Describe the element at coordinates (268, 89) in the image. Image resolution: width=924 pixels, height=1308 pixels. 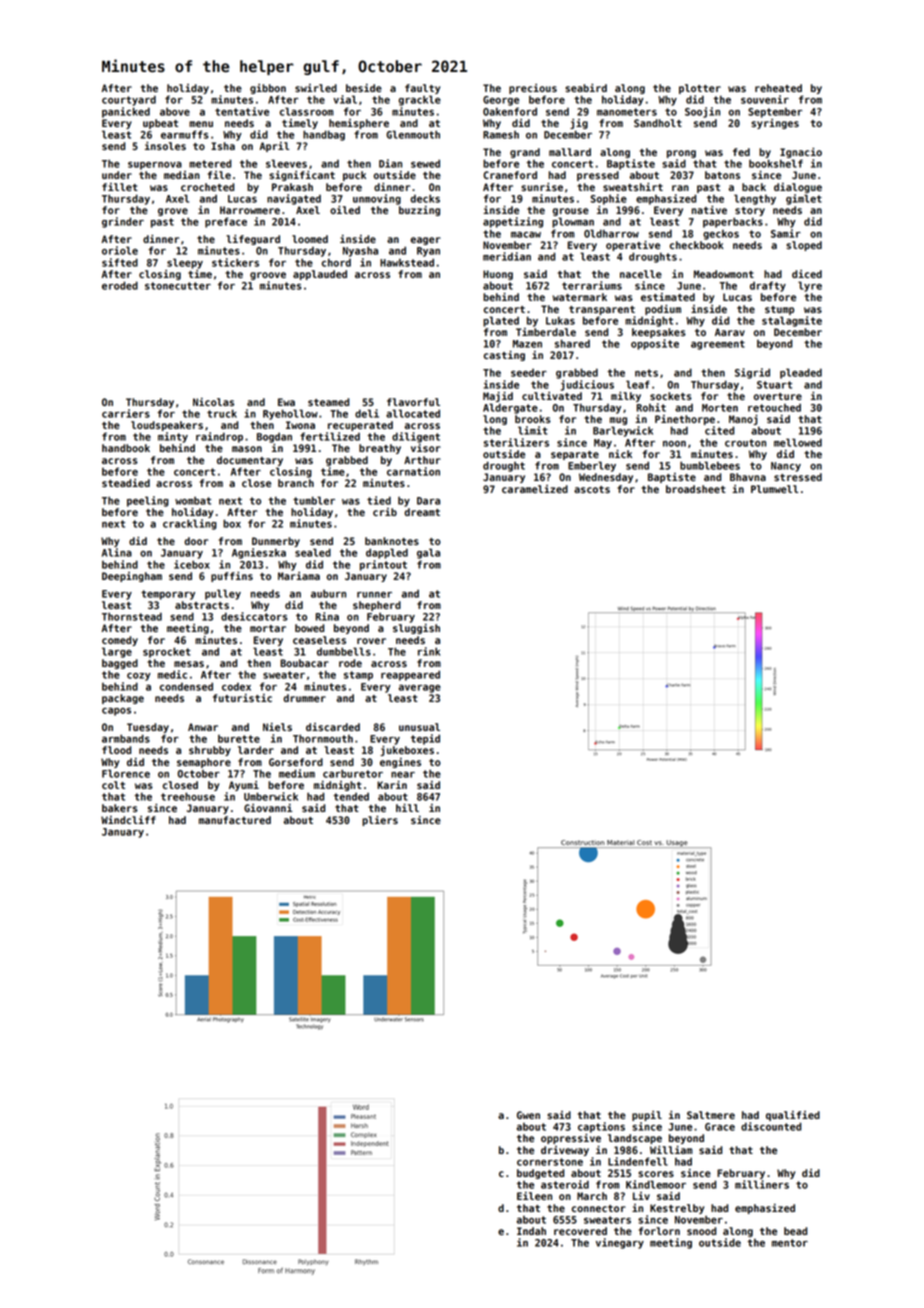
I see `gibbon` at that location.
